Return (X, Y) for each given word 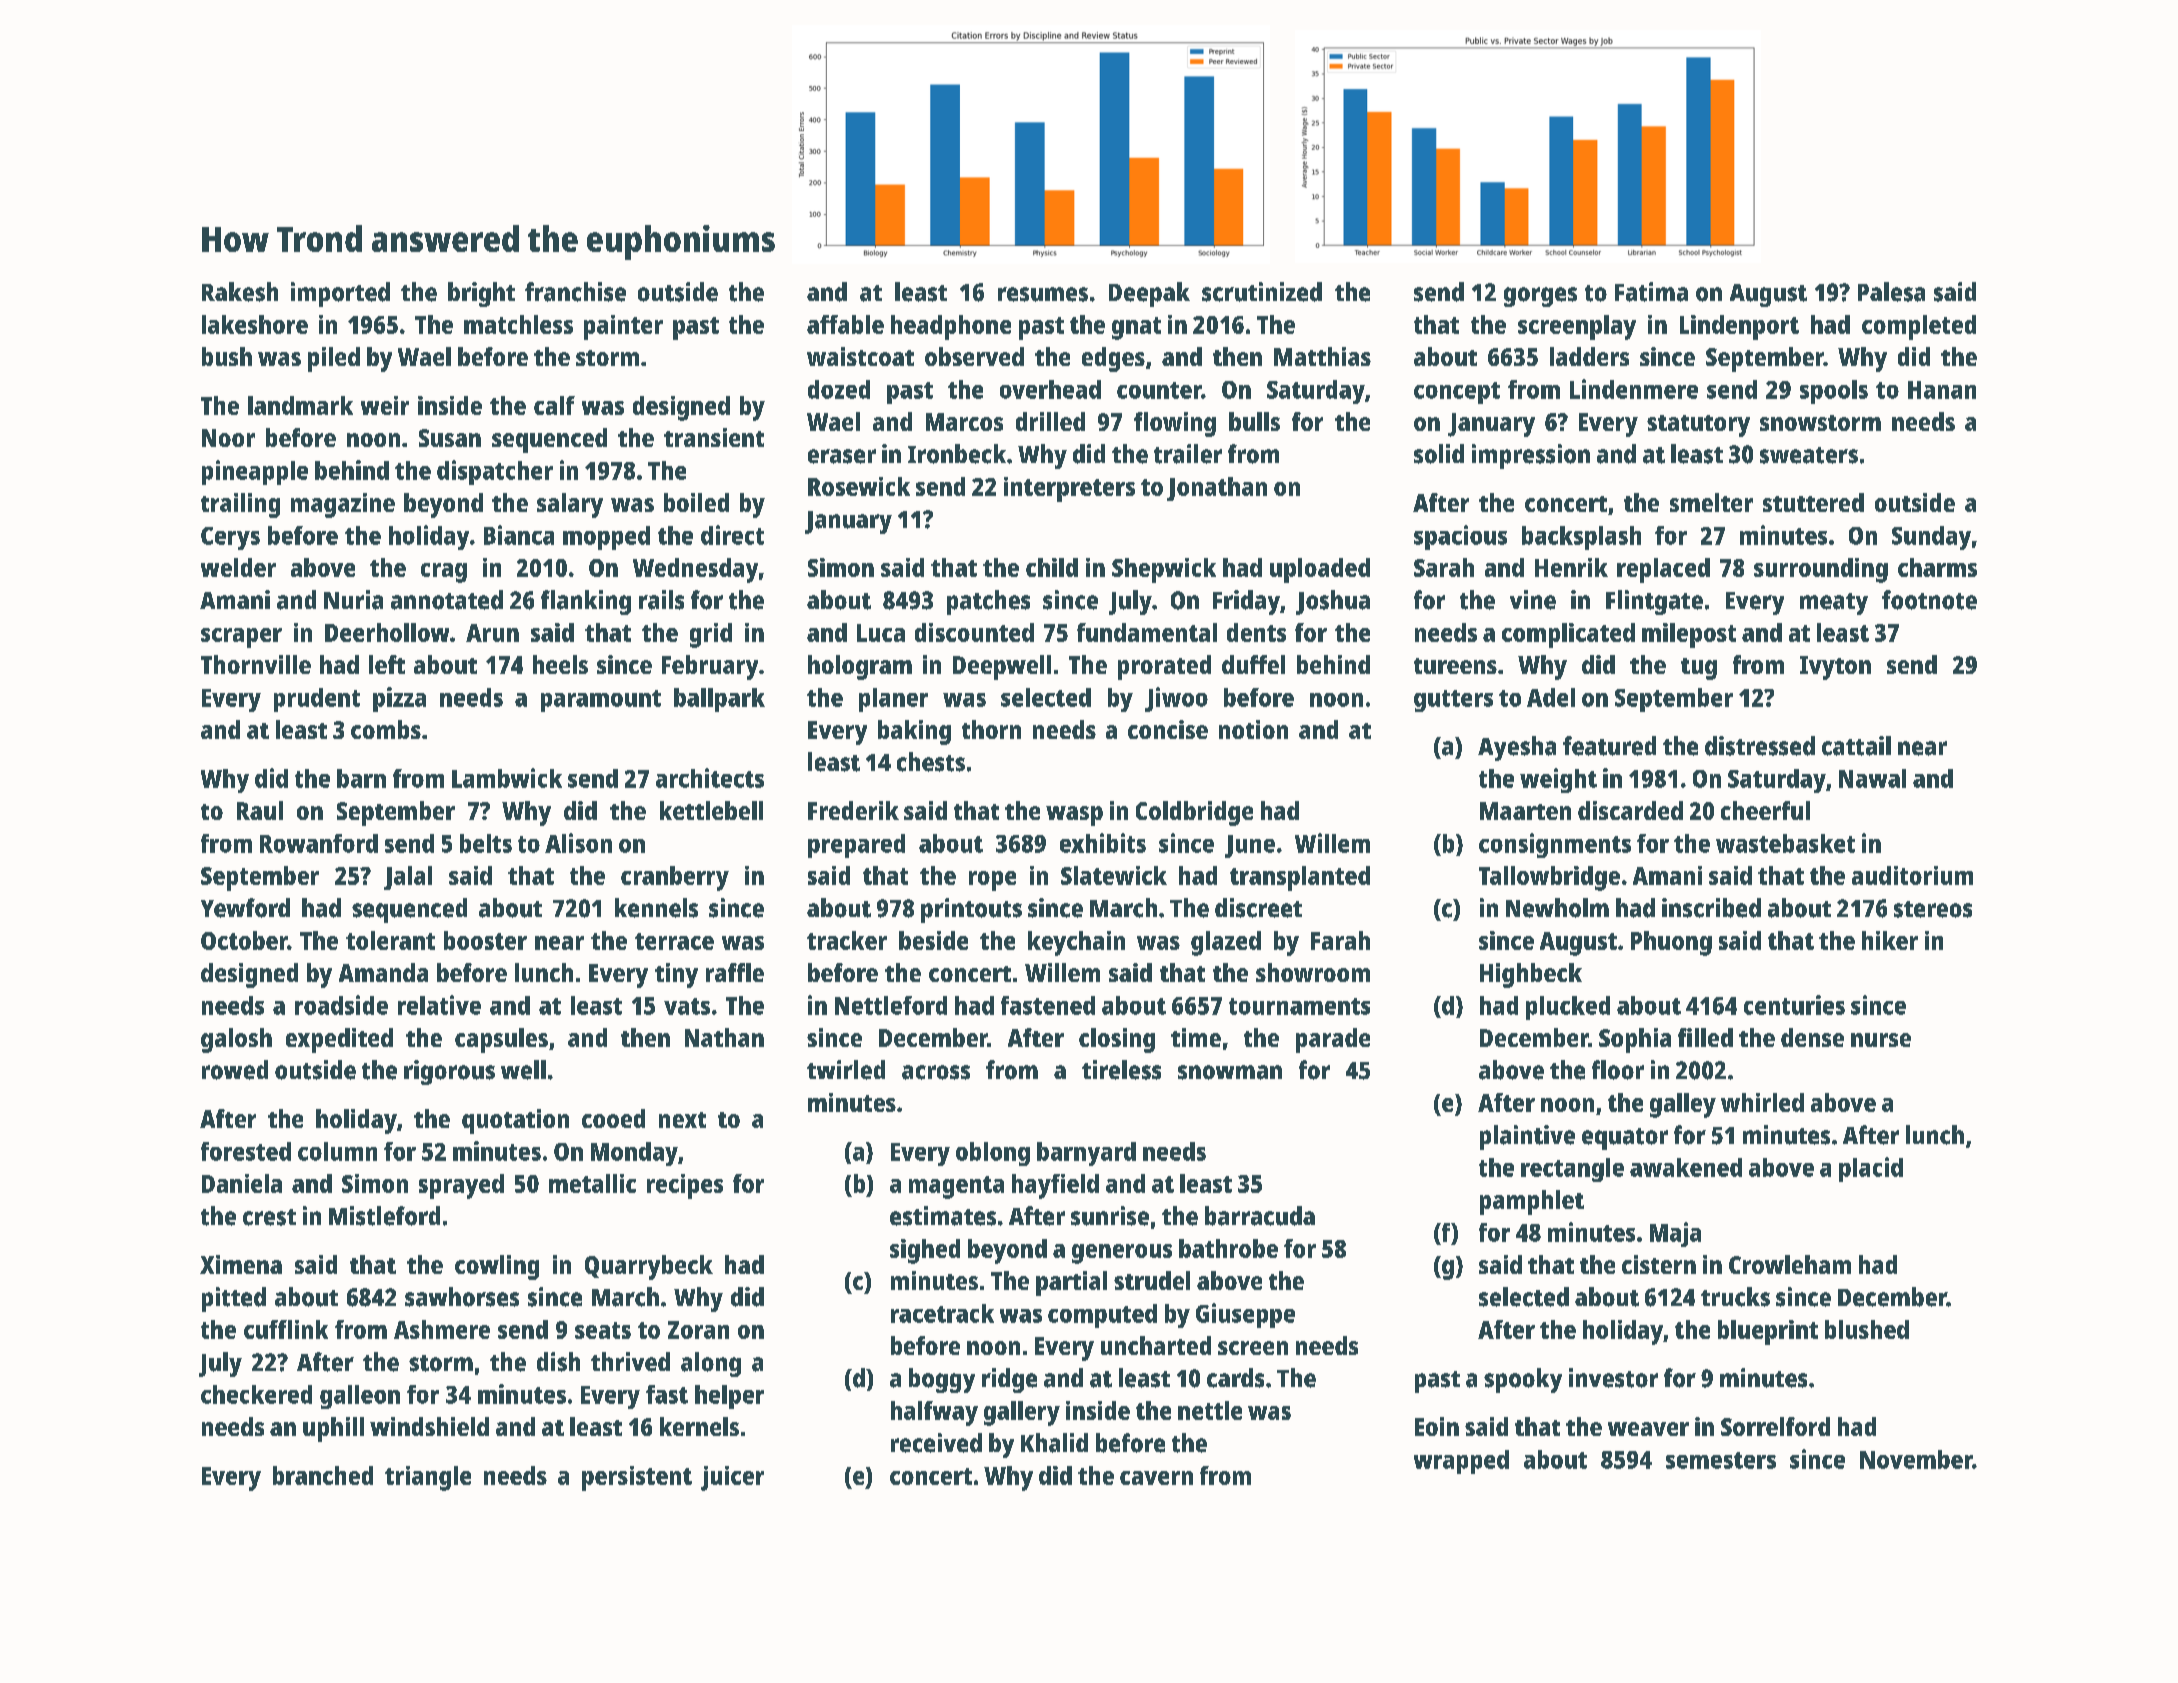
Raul (260, 810)
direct (732, 535)
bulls (1254, 421)
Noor (228, 438)
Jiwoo (1176, 699)
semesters (1721, 1460)
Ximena (241, 1264)
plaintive (1527, 1137)
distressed (1760, 746)
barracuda (1260, 1216)
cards (1235, 1378)
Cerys (230, 538)
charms (1937, 567)
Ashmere (442, 1329)
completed (1919, 327)
